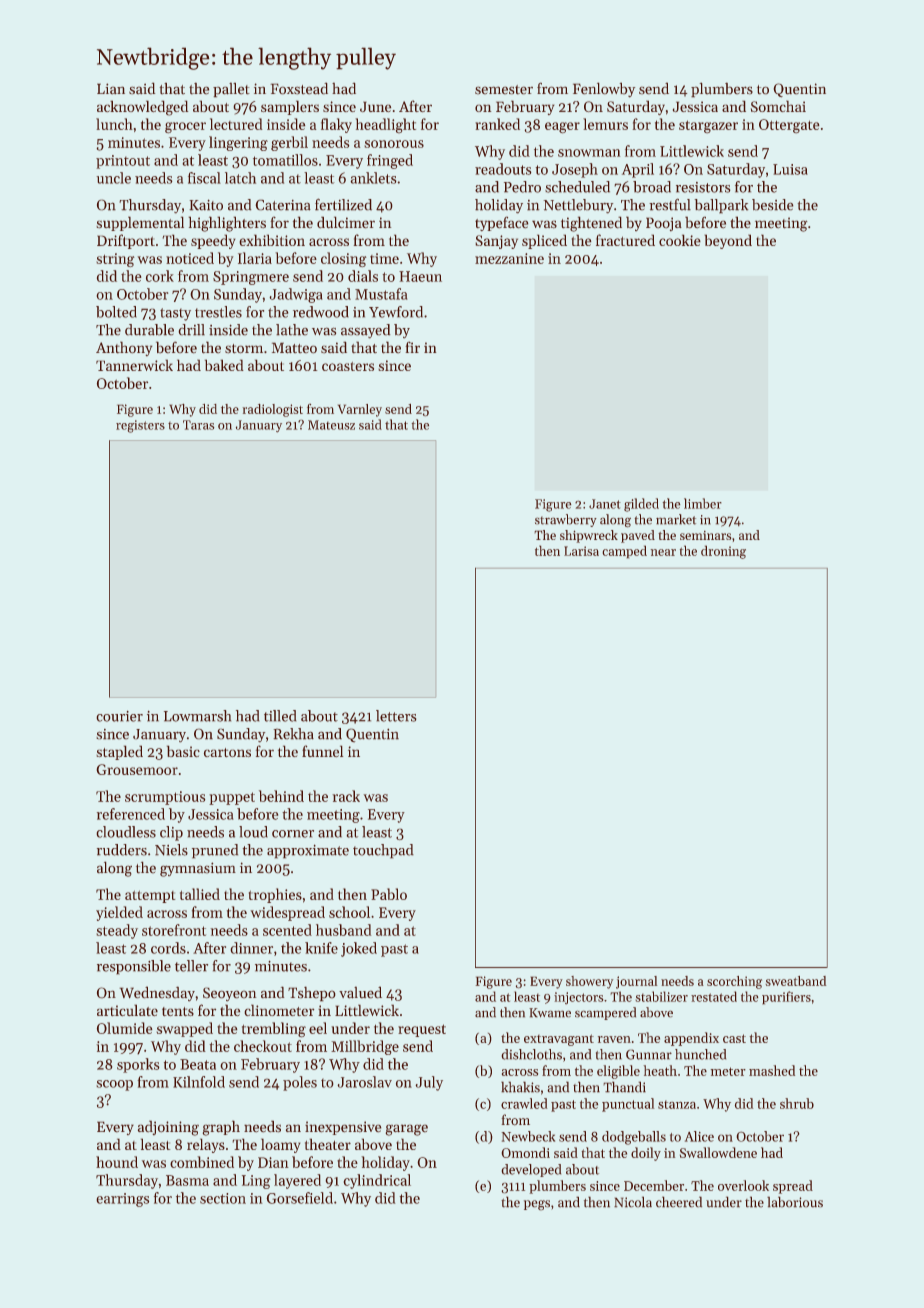 The width and height of the page is (924, 1308). I want to click on Fenlowby, so click(604, 90).
